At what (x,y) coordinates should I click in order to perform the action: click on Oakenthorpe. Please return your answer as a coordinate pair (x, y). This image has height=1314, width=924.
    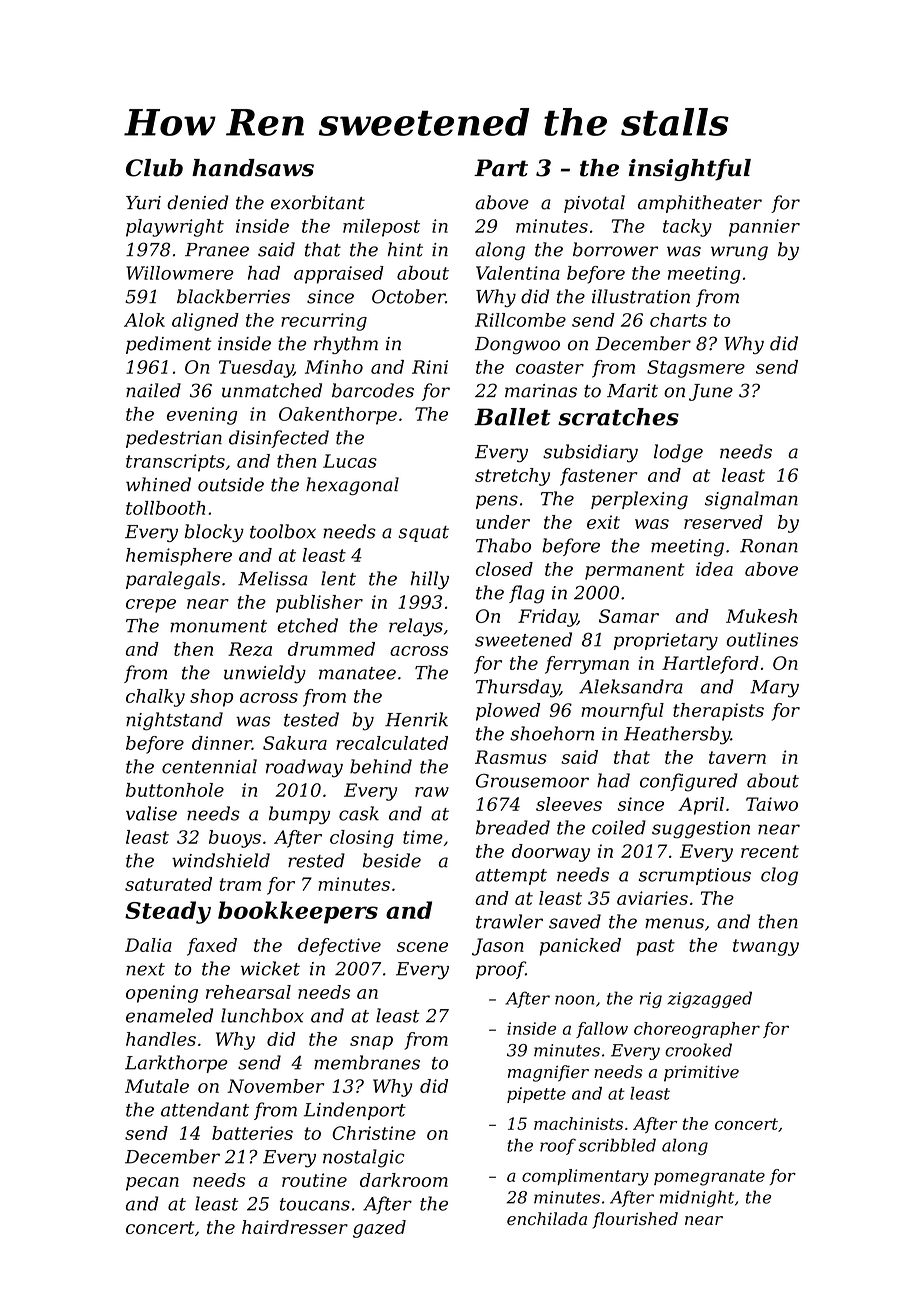
    Looking at the image, I should click on (338, 416).
